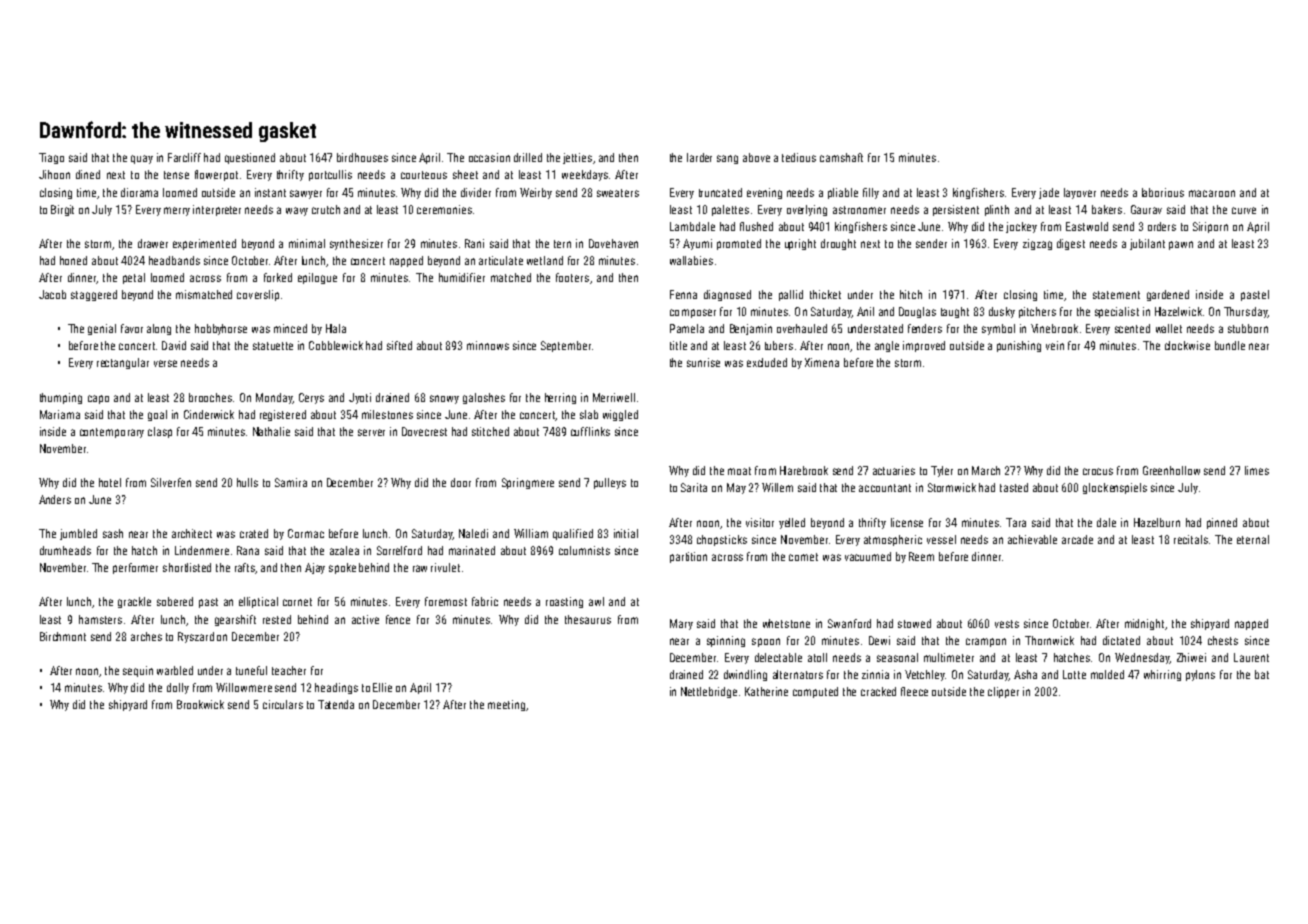  Describe the element at coordinates (54, 174) in the image. I see `Jihoon` at that location.
